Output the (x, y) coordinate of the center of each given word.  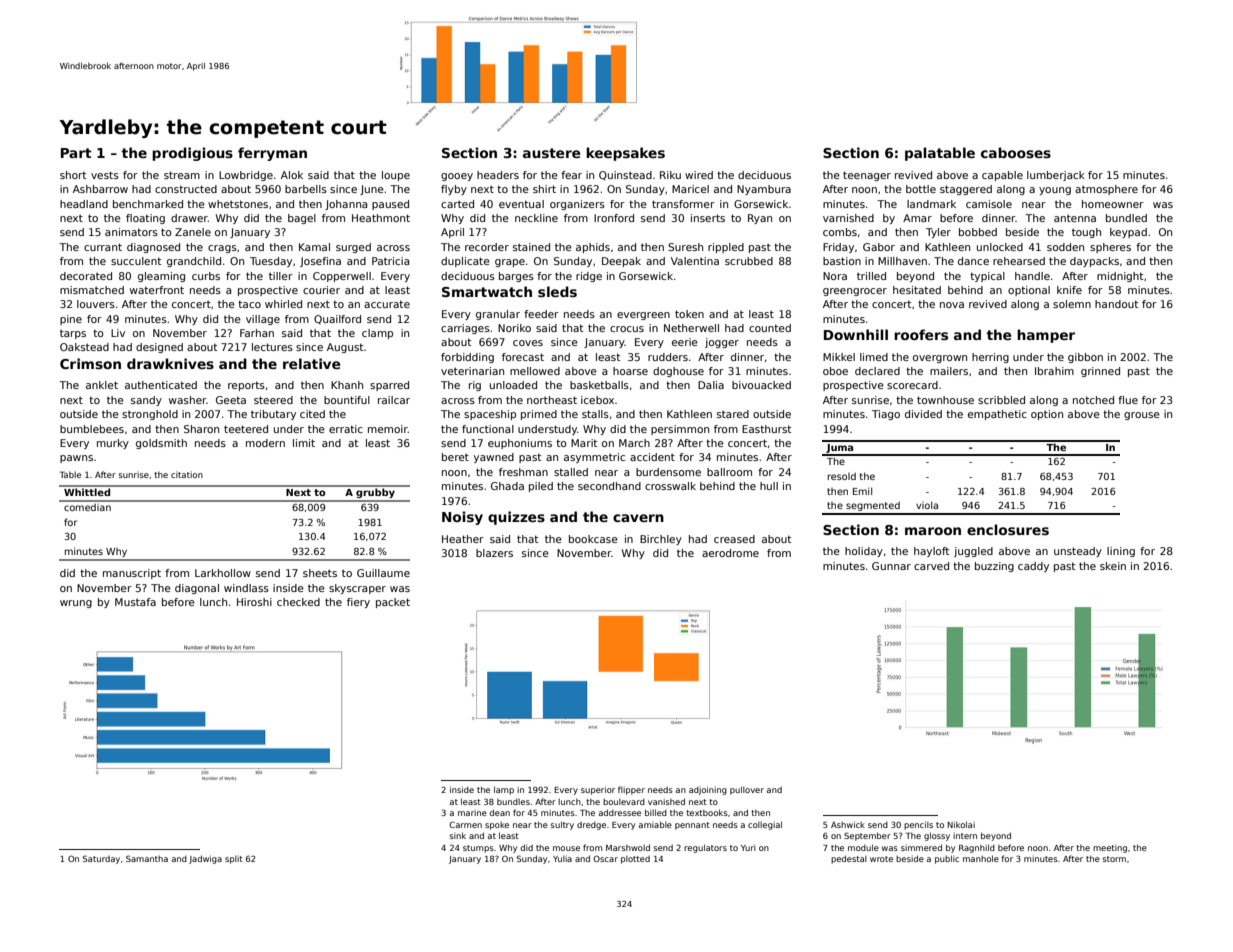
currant (103, 247)
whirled (283, 304)
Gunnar (891, 566)
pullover (747, 790)
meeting (1110, 849)
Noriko (514, 328)
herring (990, 358)
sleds (557, 291)
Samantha (147, 858)
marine (472, 813)
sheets (320, 573)
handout (1116, 304)
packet (393, 603)
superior (598, 790)
